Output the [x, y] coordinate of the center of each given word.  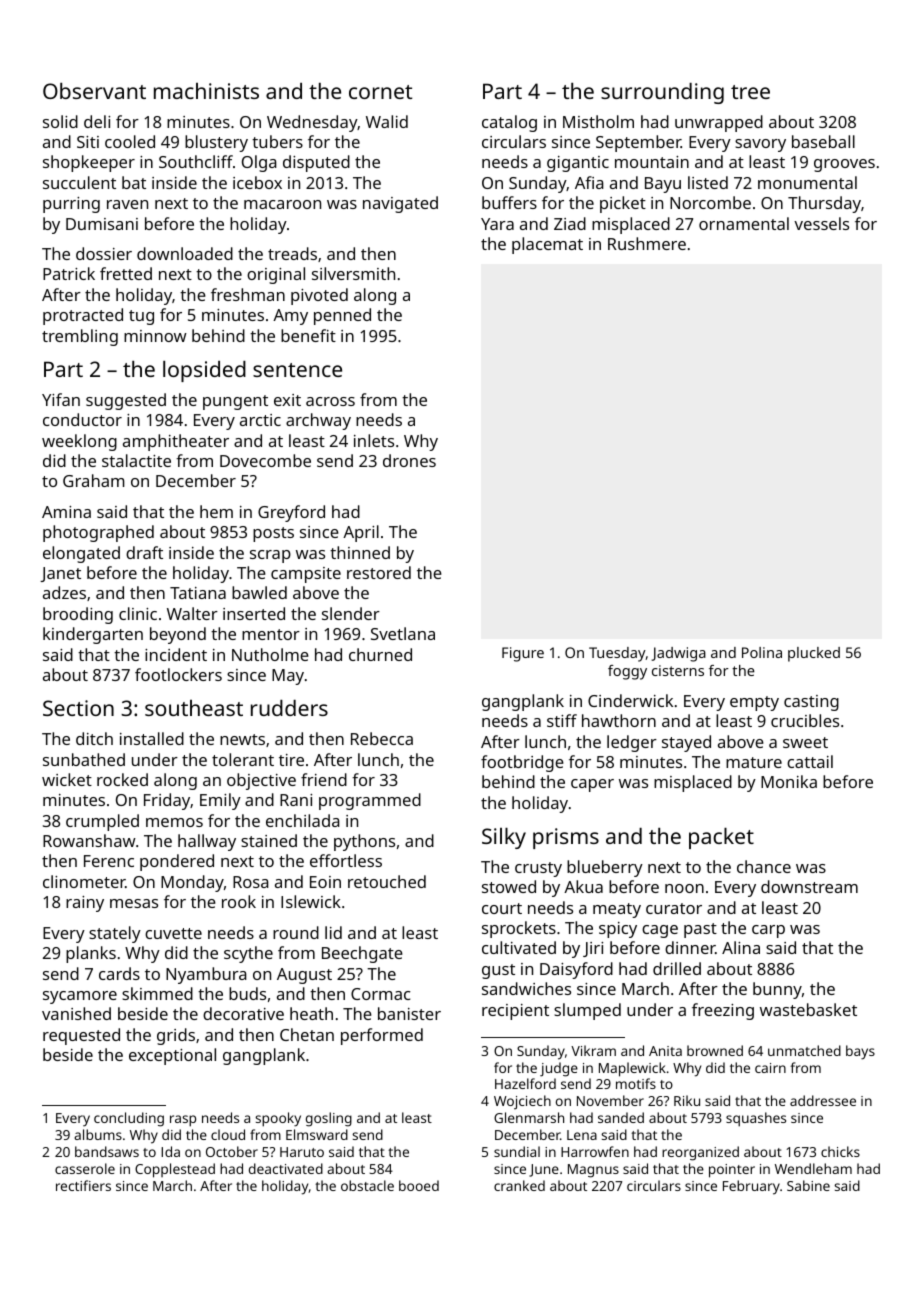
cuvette [173, 933]
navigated [400, 204]
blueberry [605, 868]
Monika [789, 781]
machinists [206, 91]
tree [750, 92]
